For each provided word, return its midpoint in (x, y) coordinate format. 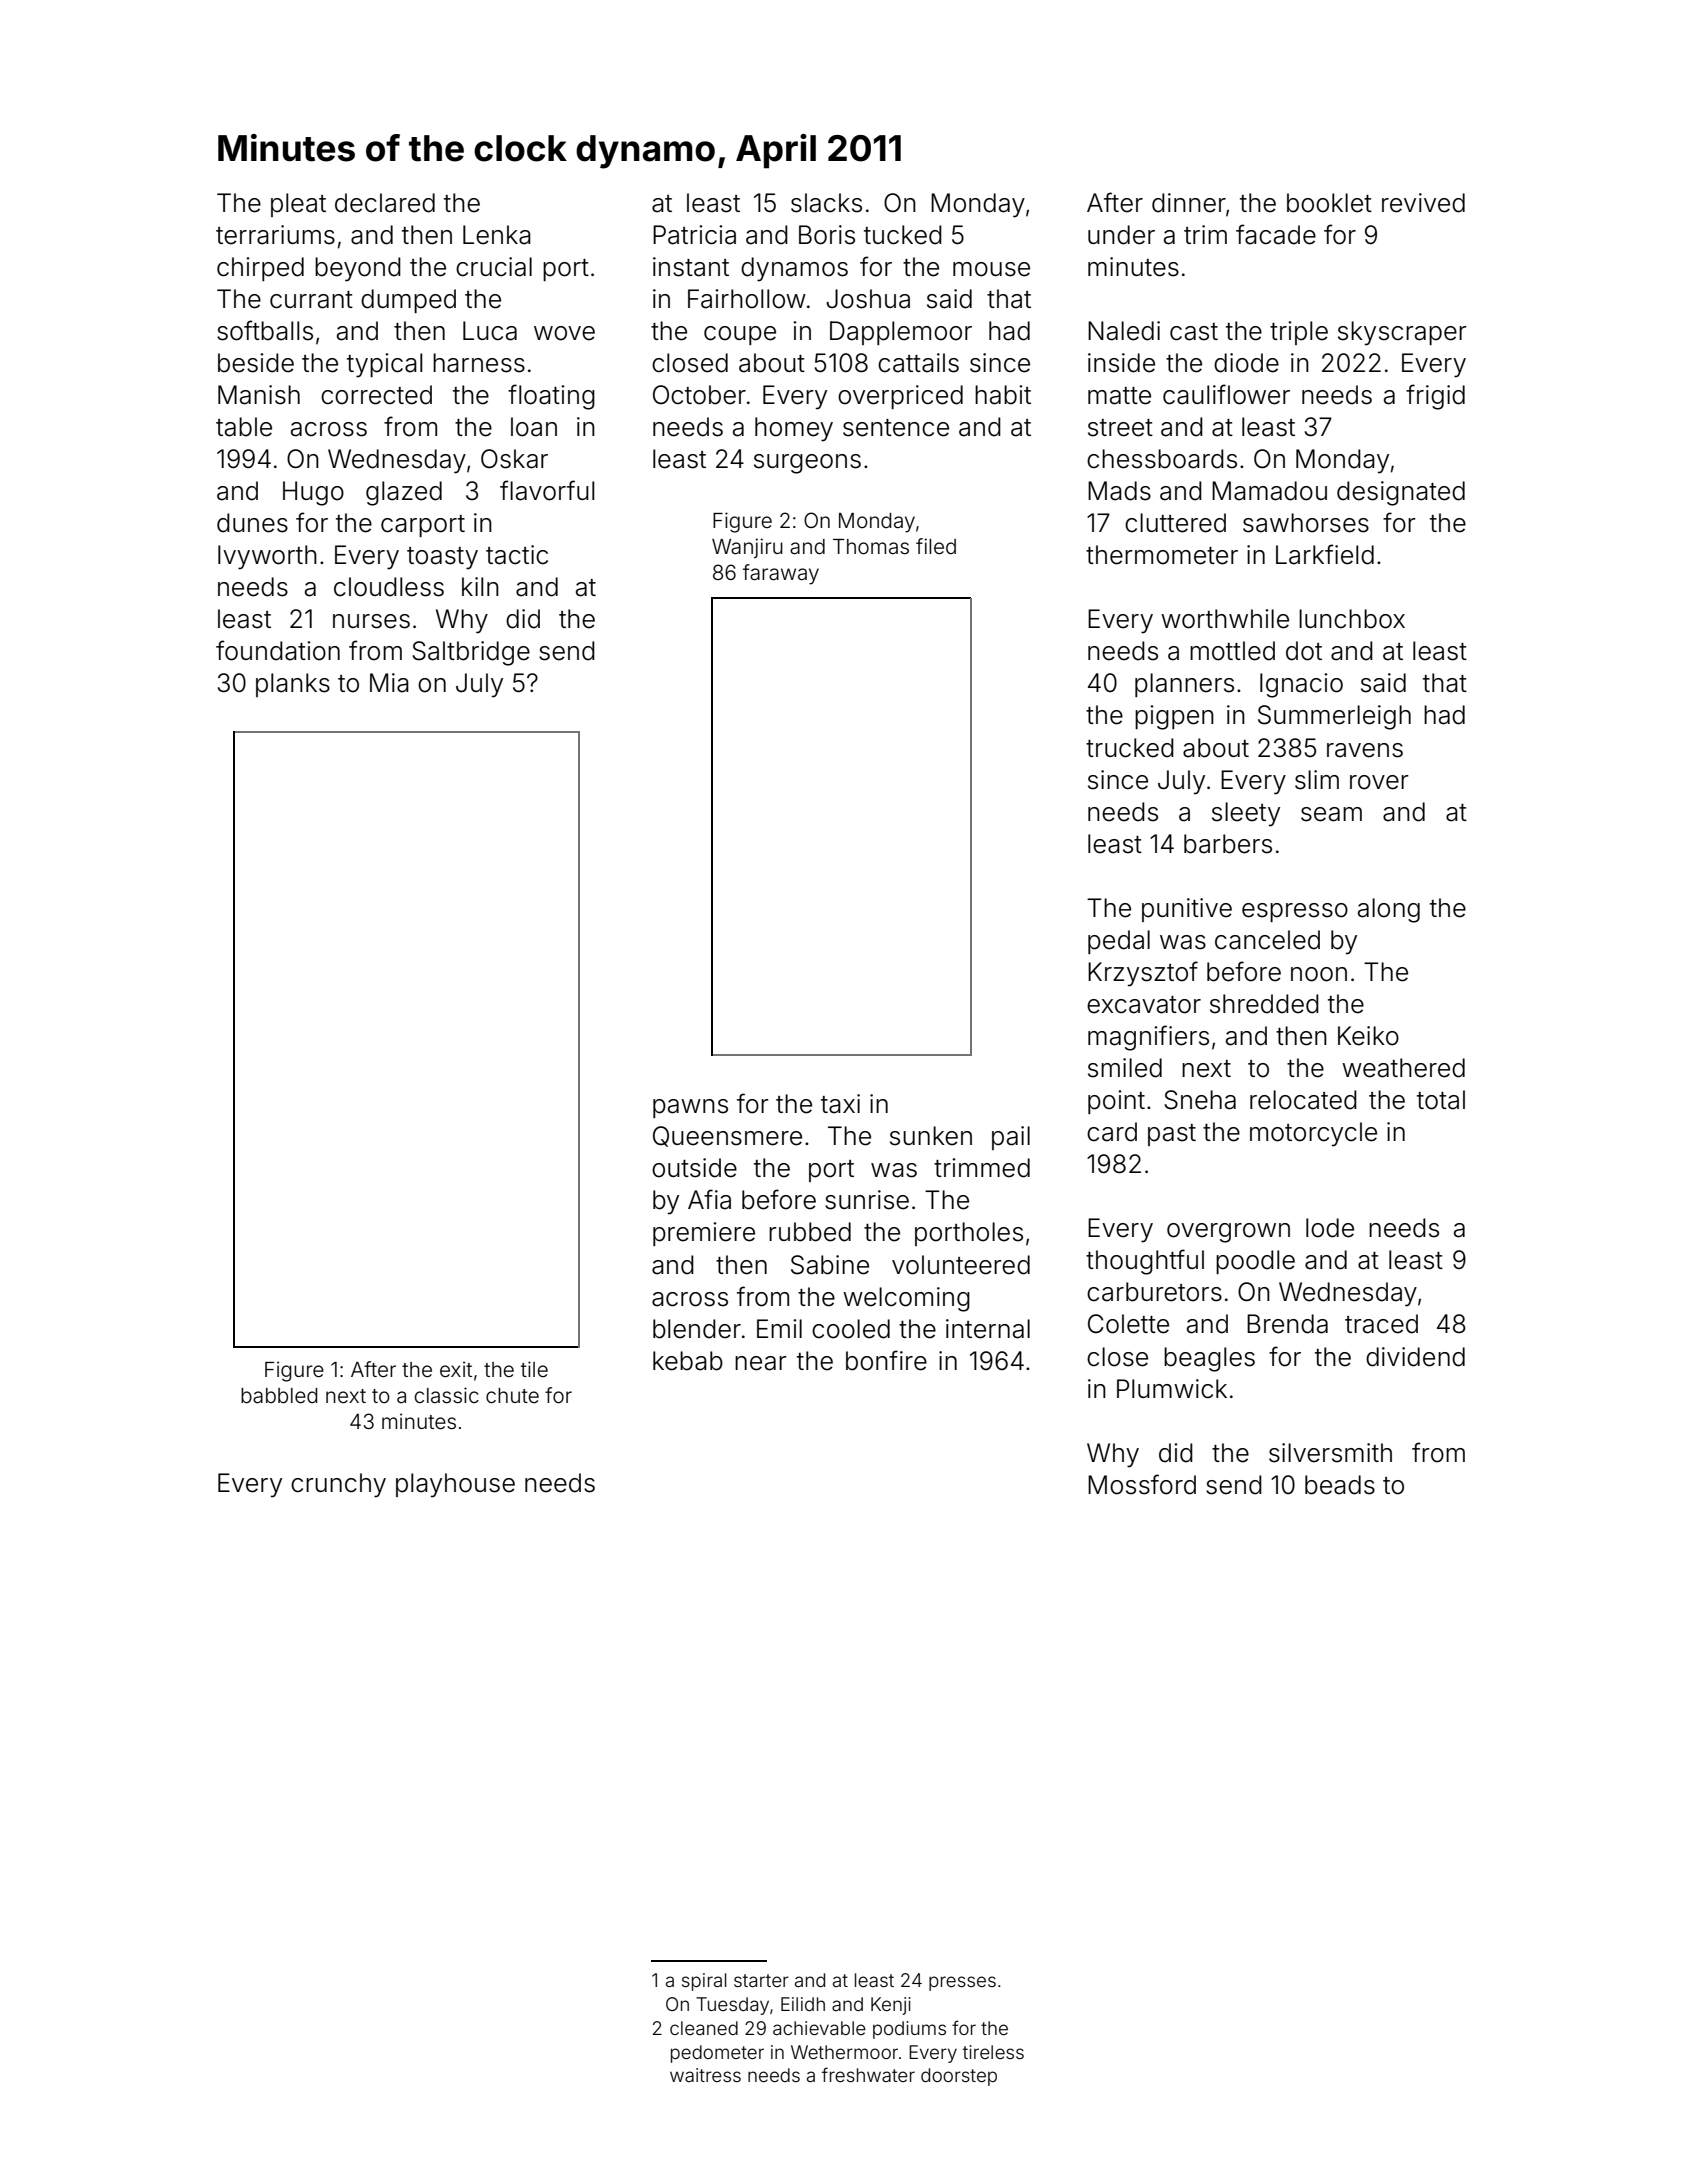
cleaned (704, 2028)
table (244, 427)
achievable (819, 2028)
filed (936, 546)
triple (1299, 333)
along (1389, 910)
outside (694, 1168)
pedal (1119, 942)
